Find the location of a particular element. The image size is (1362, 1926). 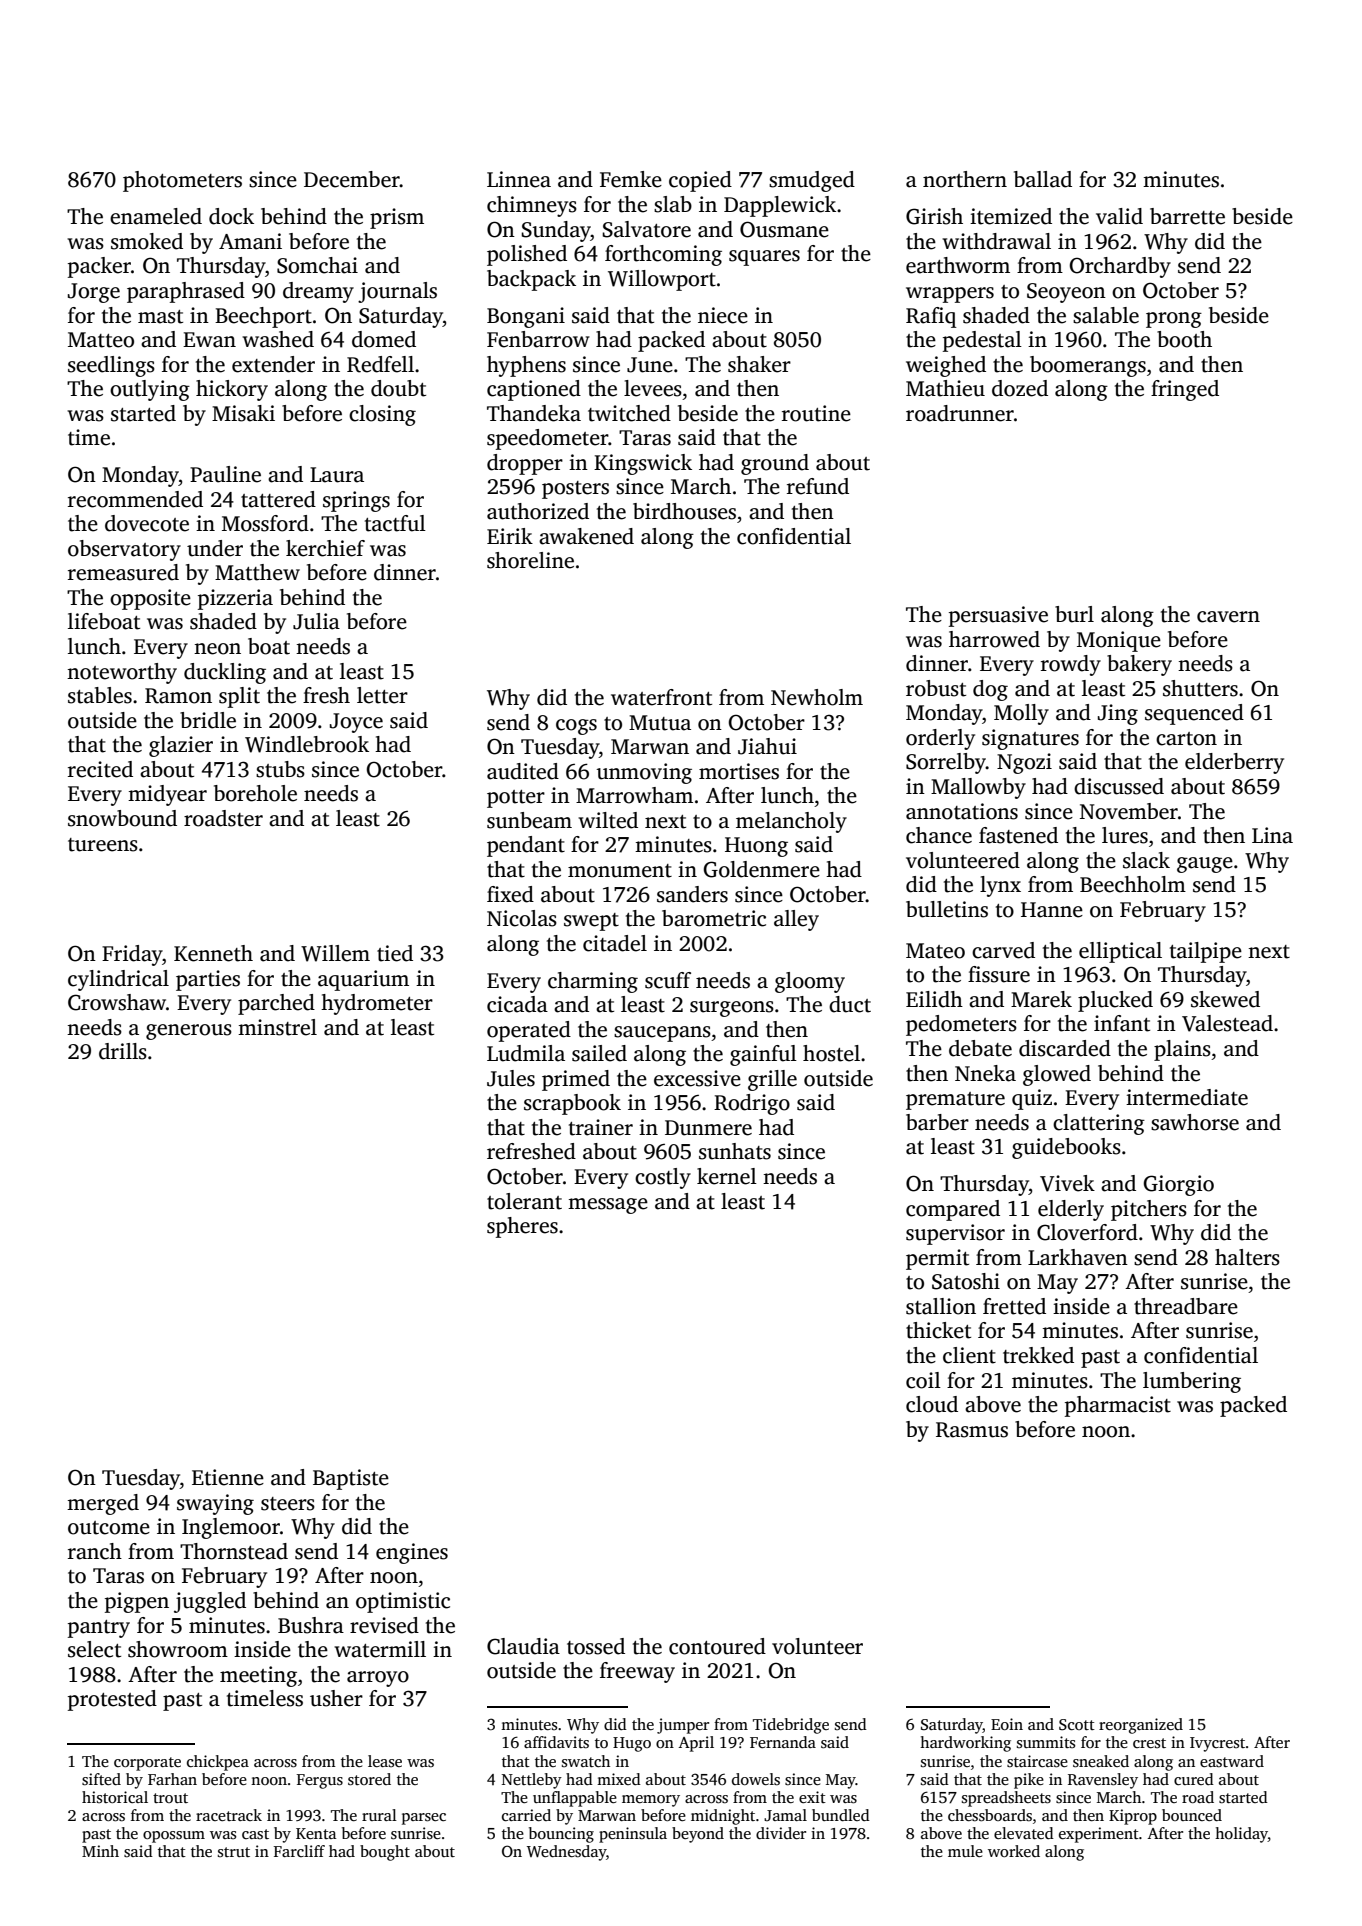

tossed is located at coordinates (596, 1646).
